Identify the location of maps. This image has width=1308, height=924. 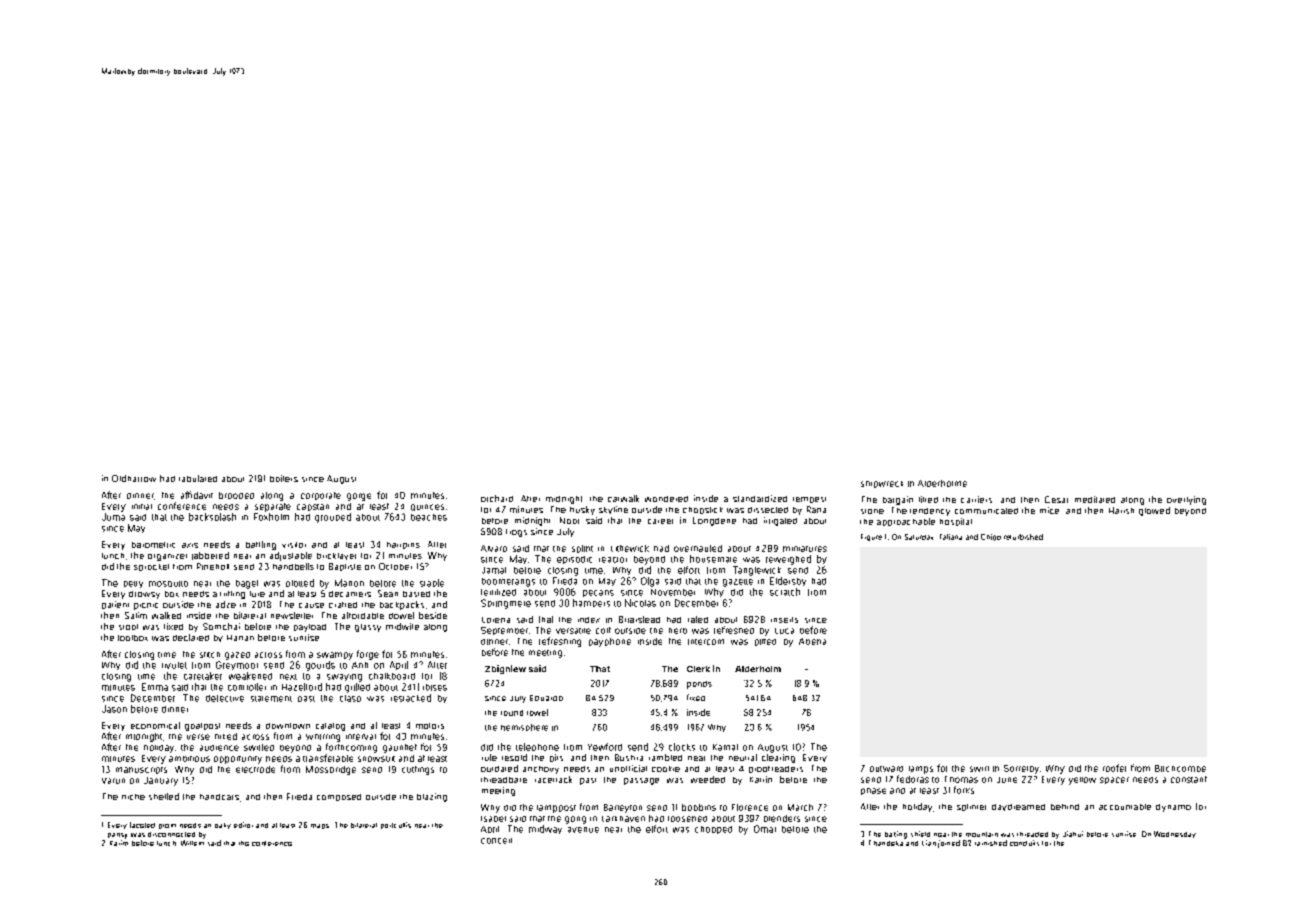
(320, 826).
